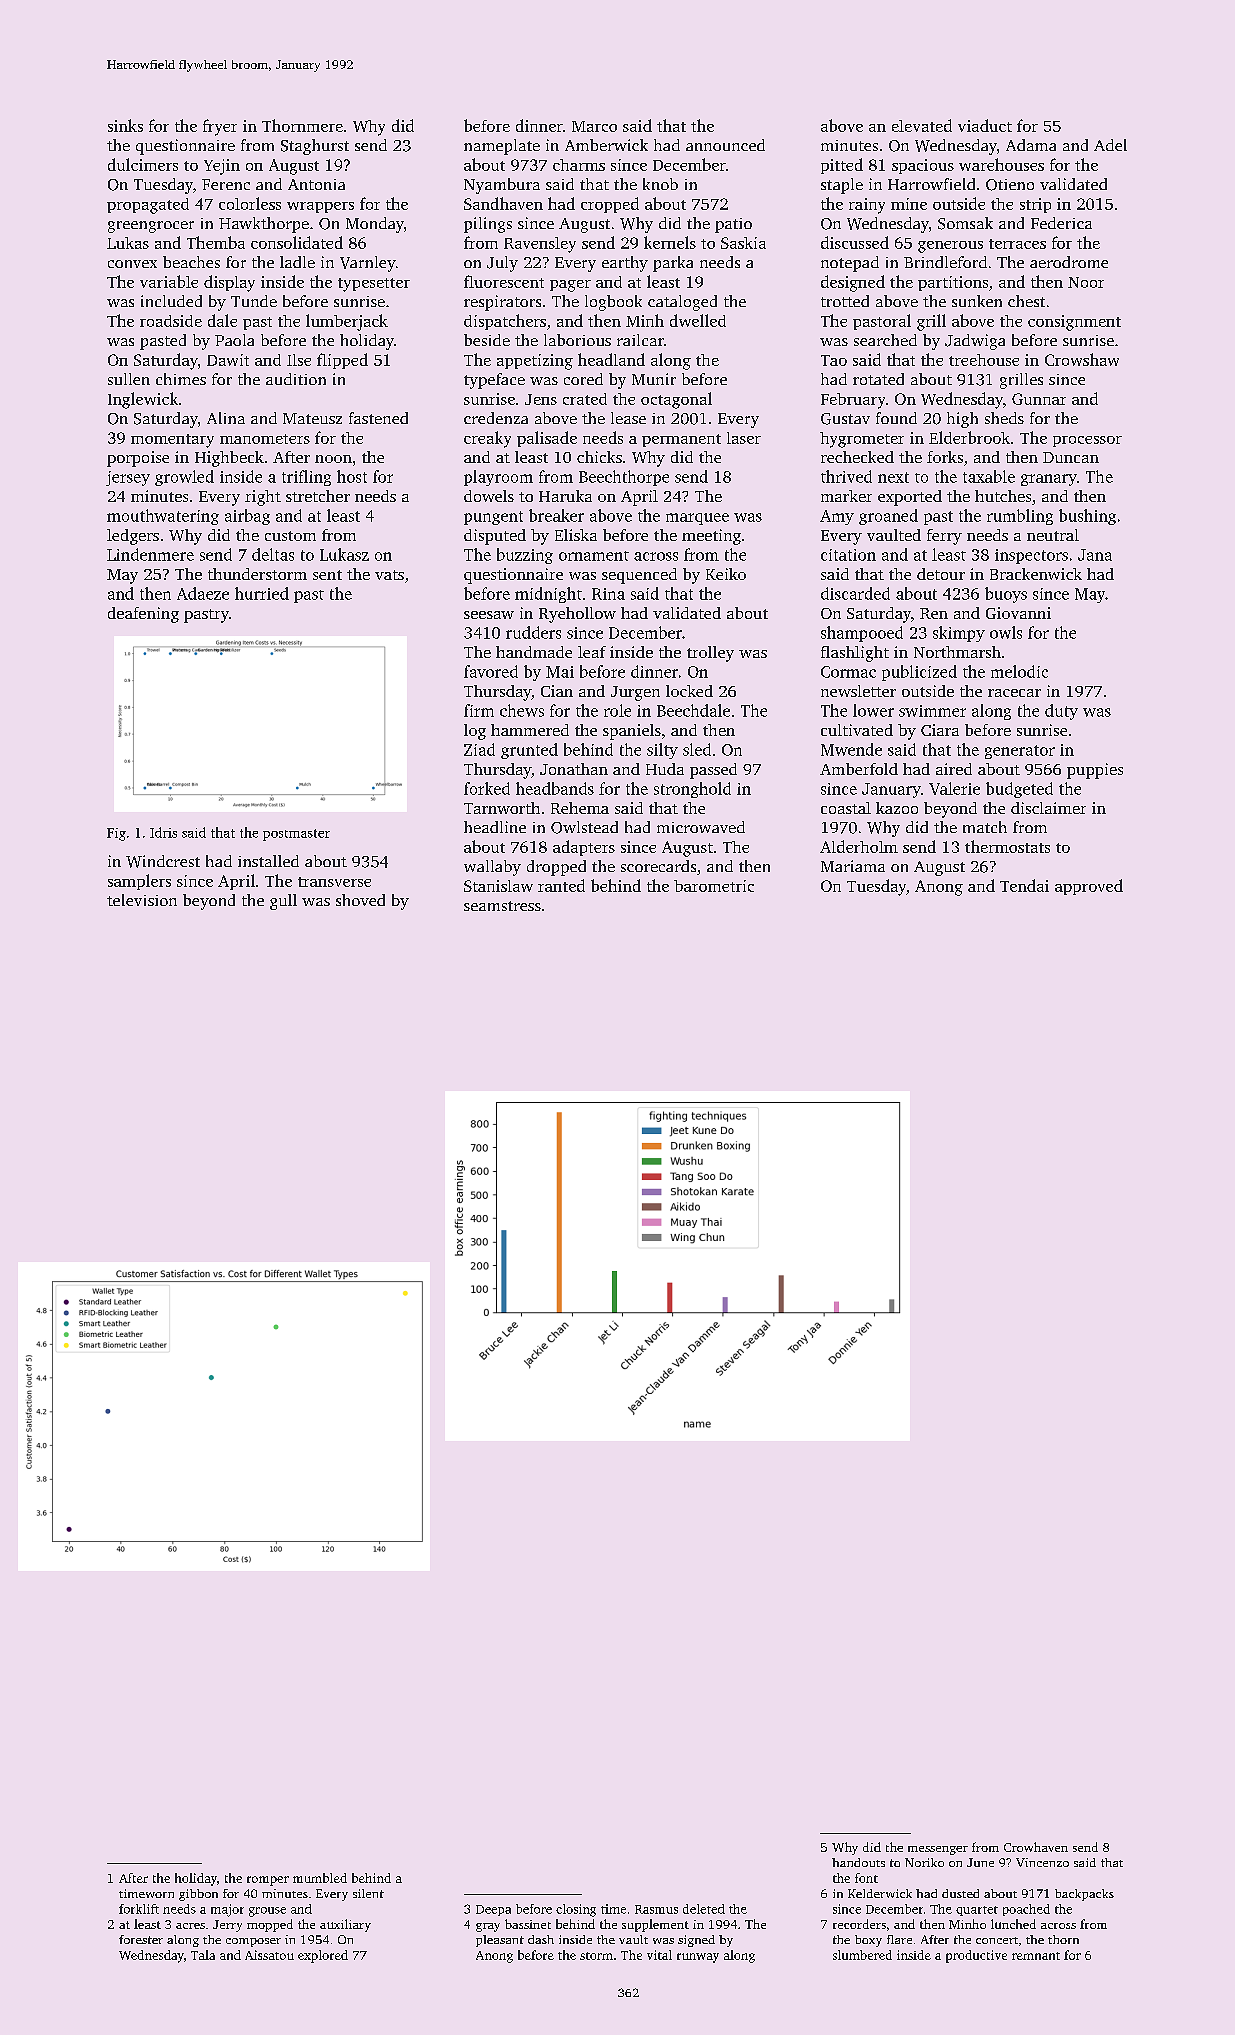 The image size is (1235, 2035). I want to click on romper, so click(268, 1881).
